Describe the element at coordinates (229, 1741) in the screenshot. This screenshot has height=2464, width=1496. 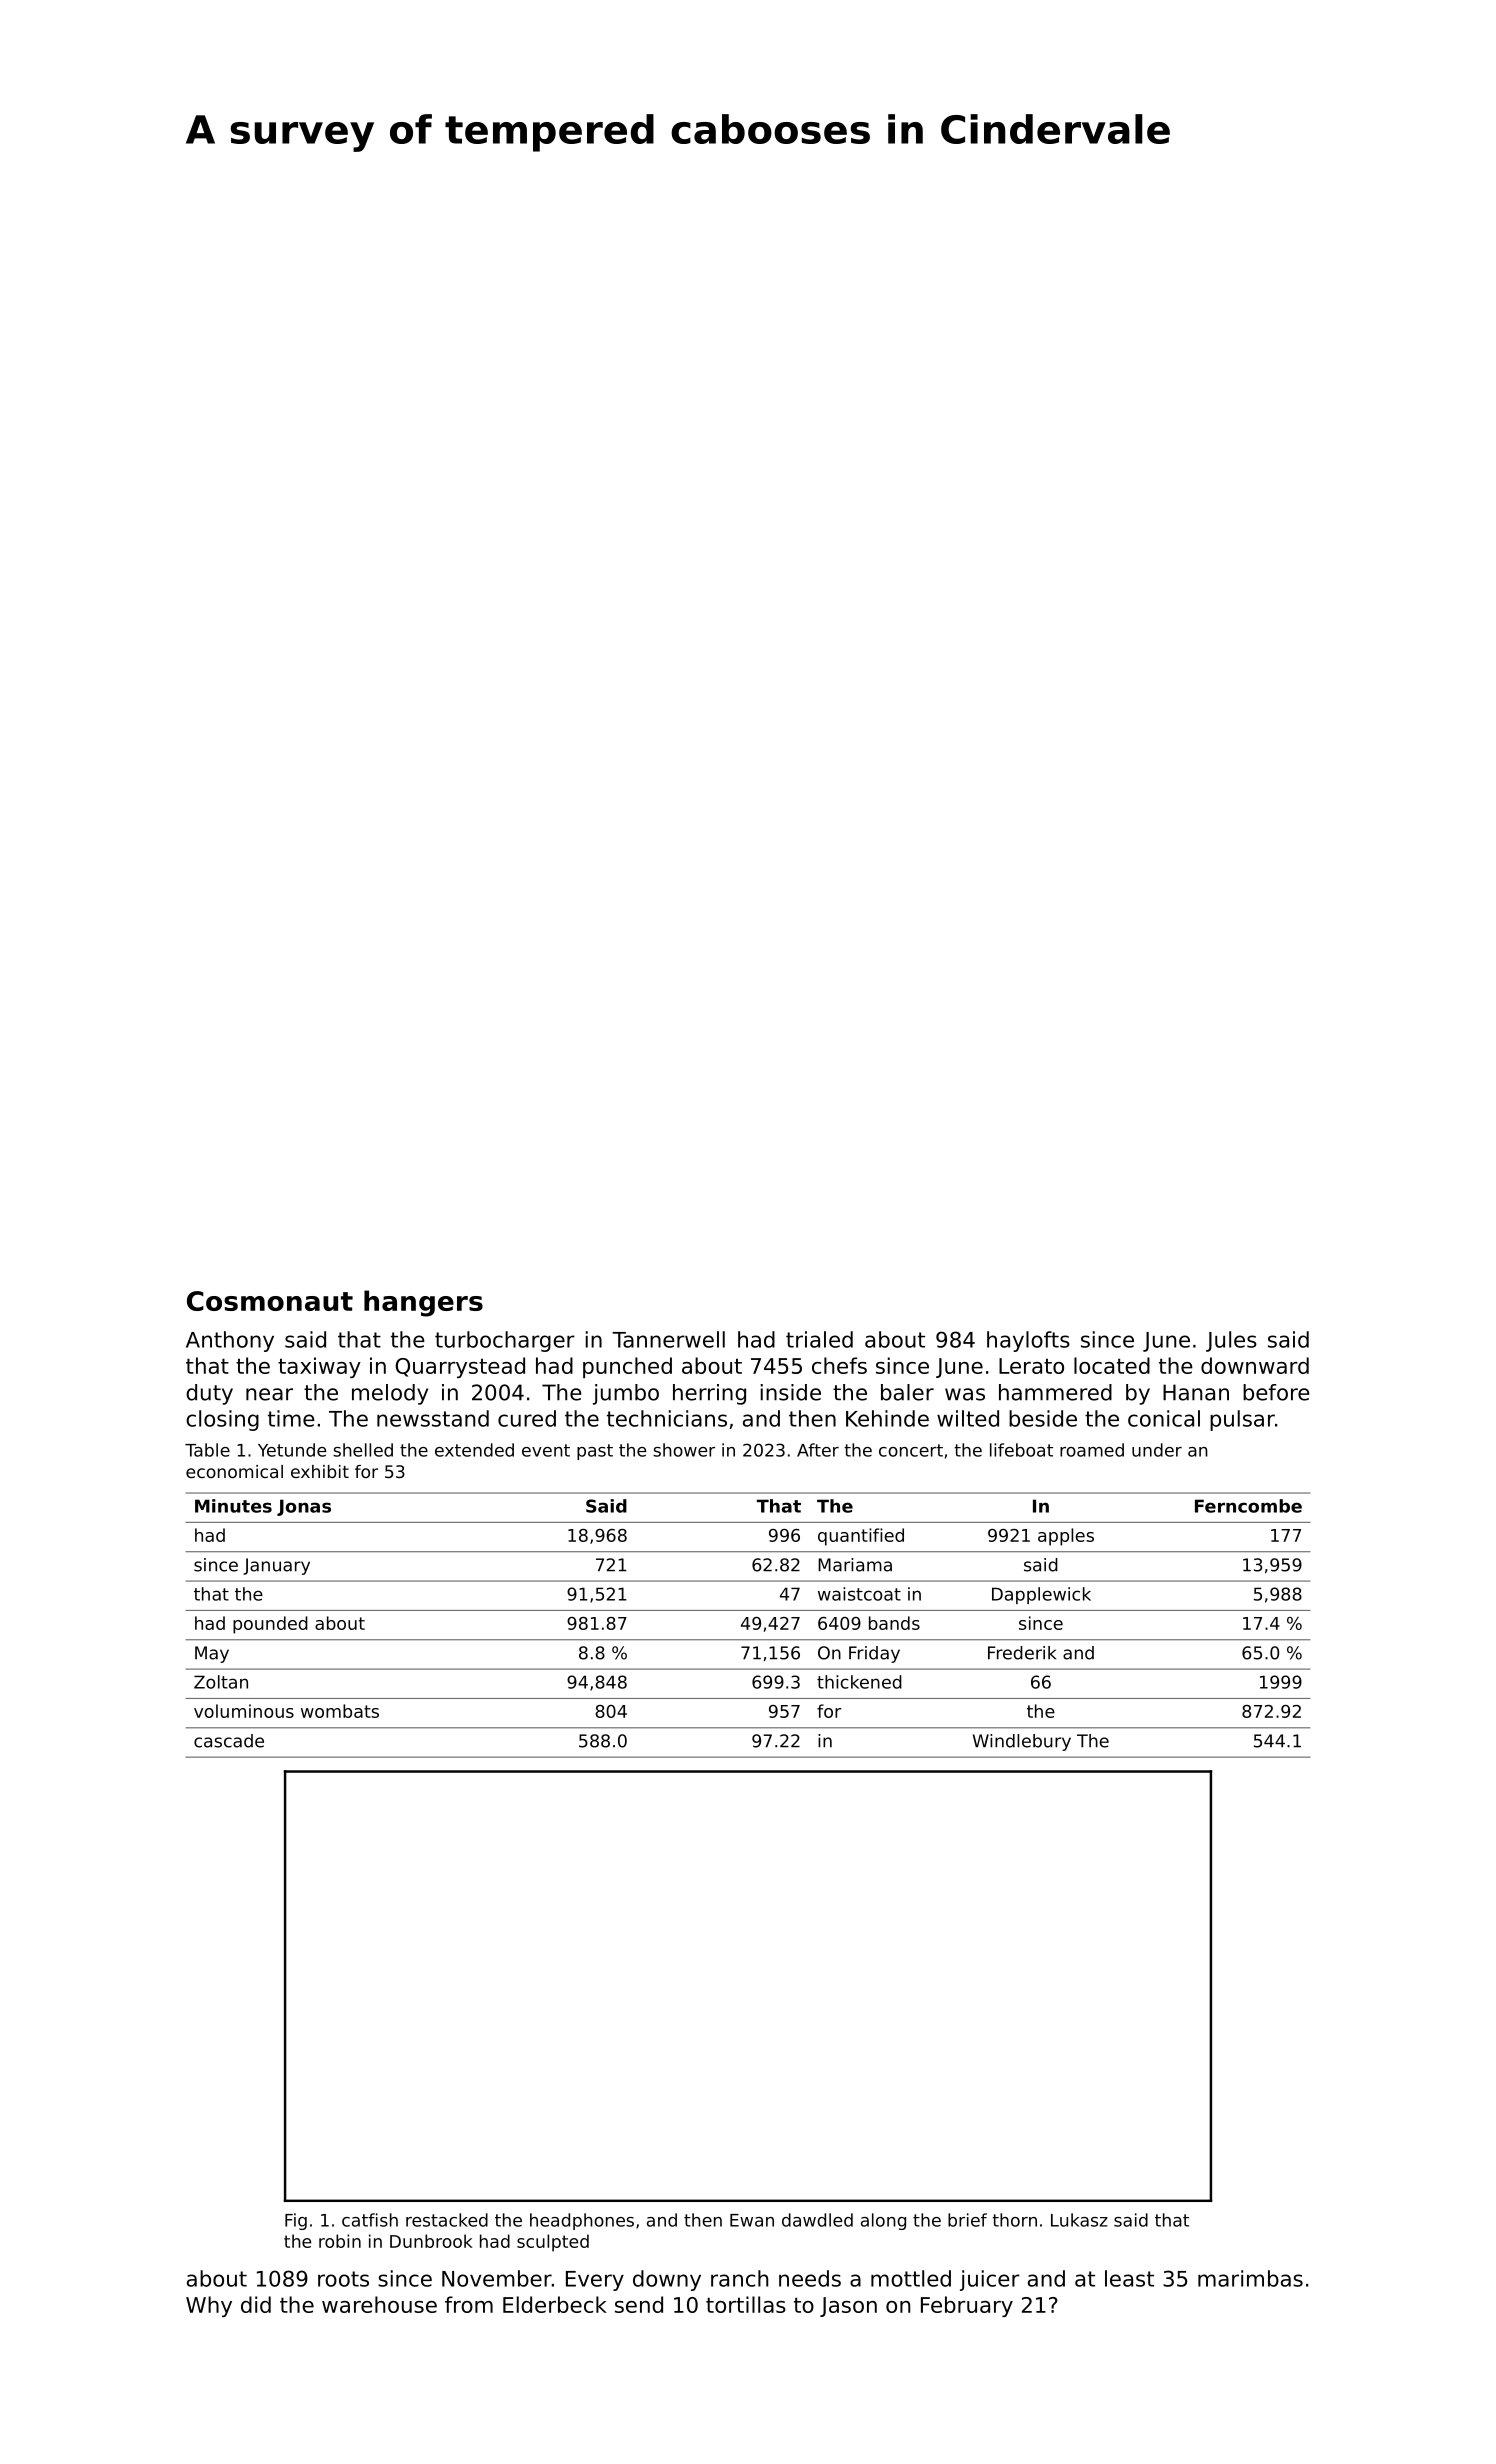
I see `cascade` at that location.
